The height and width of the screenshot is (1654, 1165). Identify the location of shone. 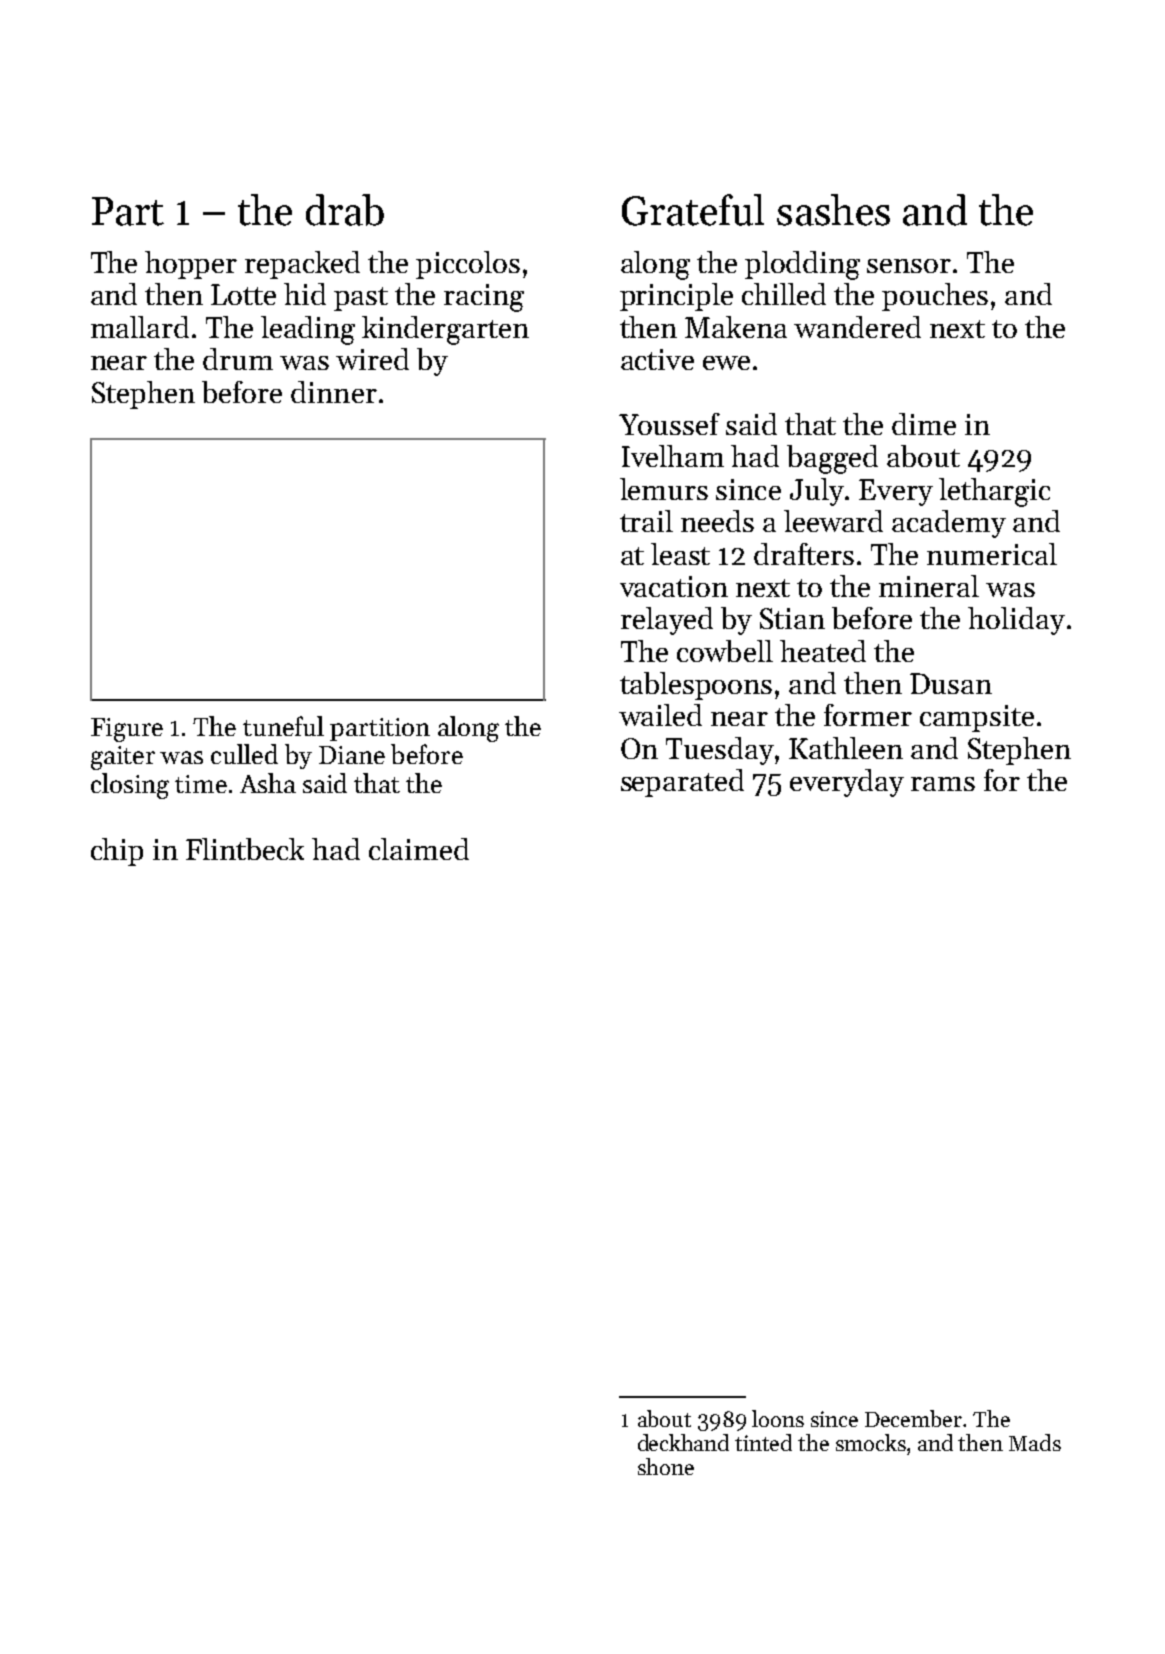
(666, 1466).
